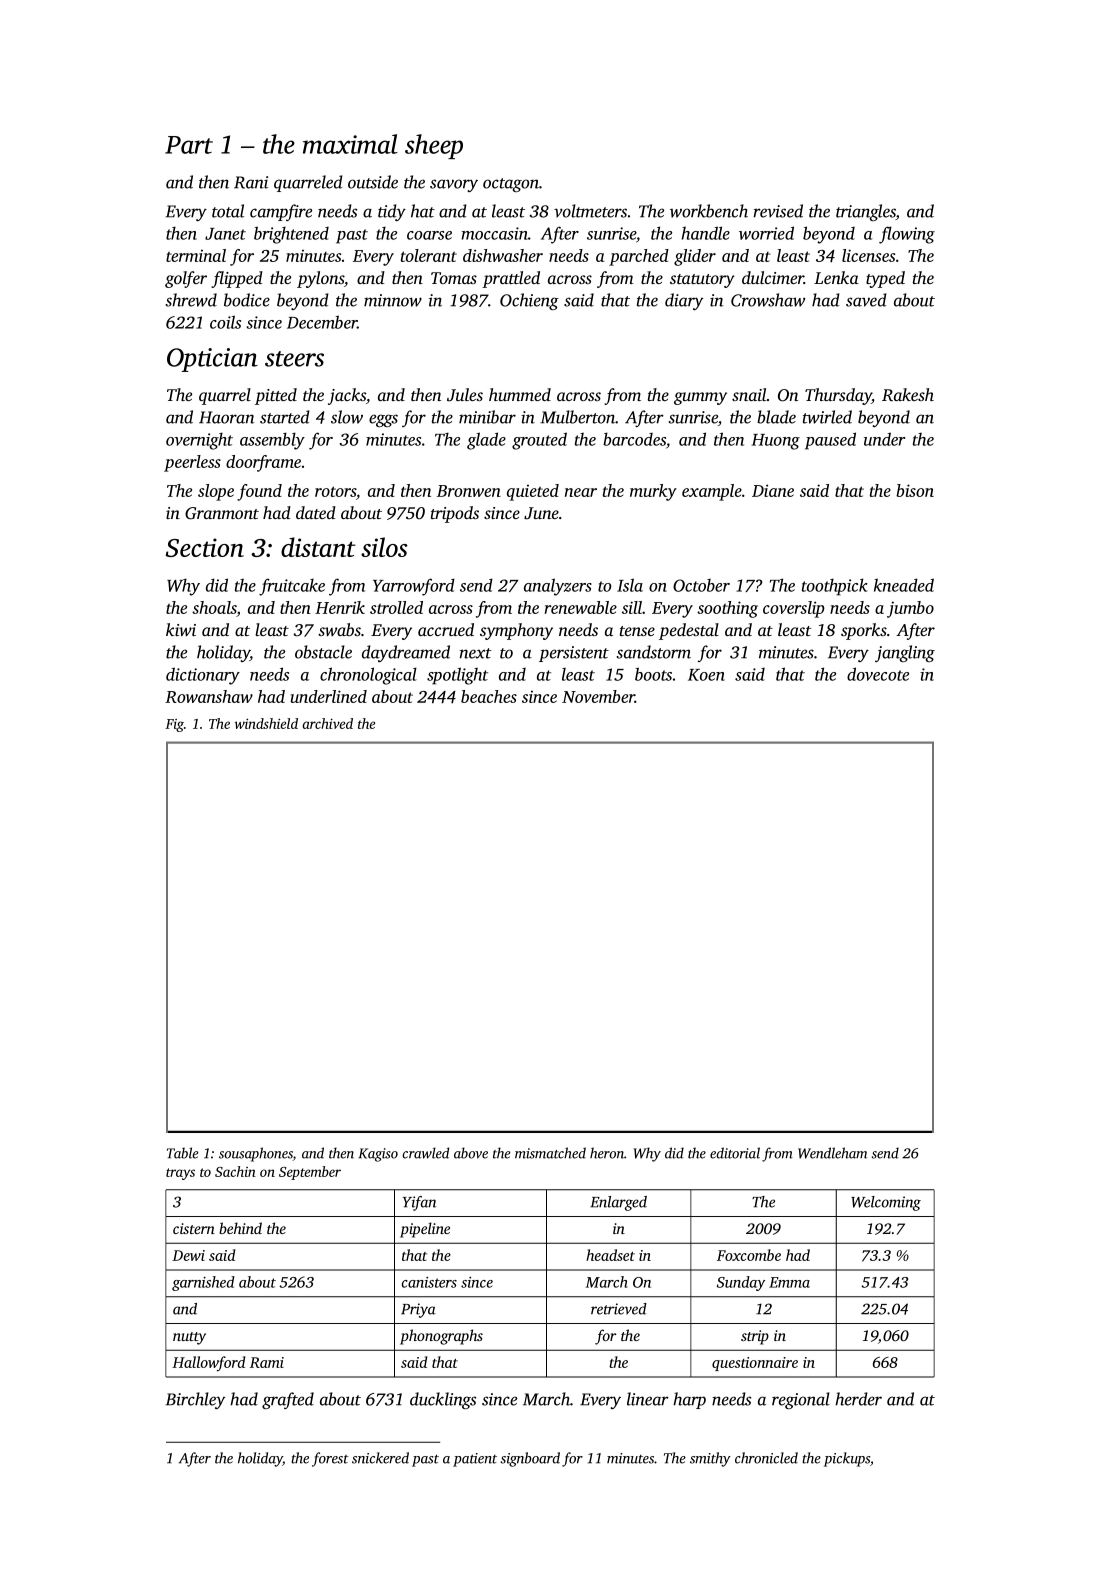 The width and height of the screenshot is (1100, 1594). I want to click on Wendleham, so click(832, 1153).
